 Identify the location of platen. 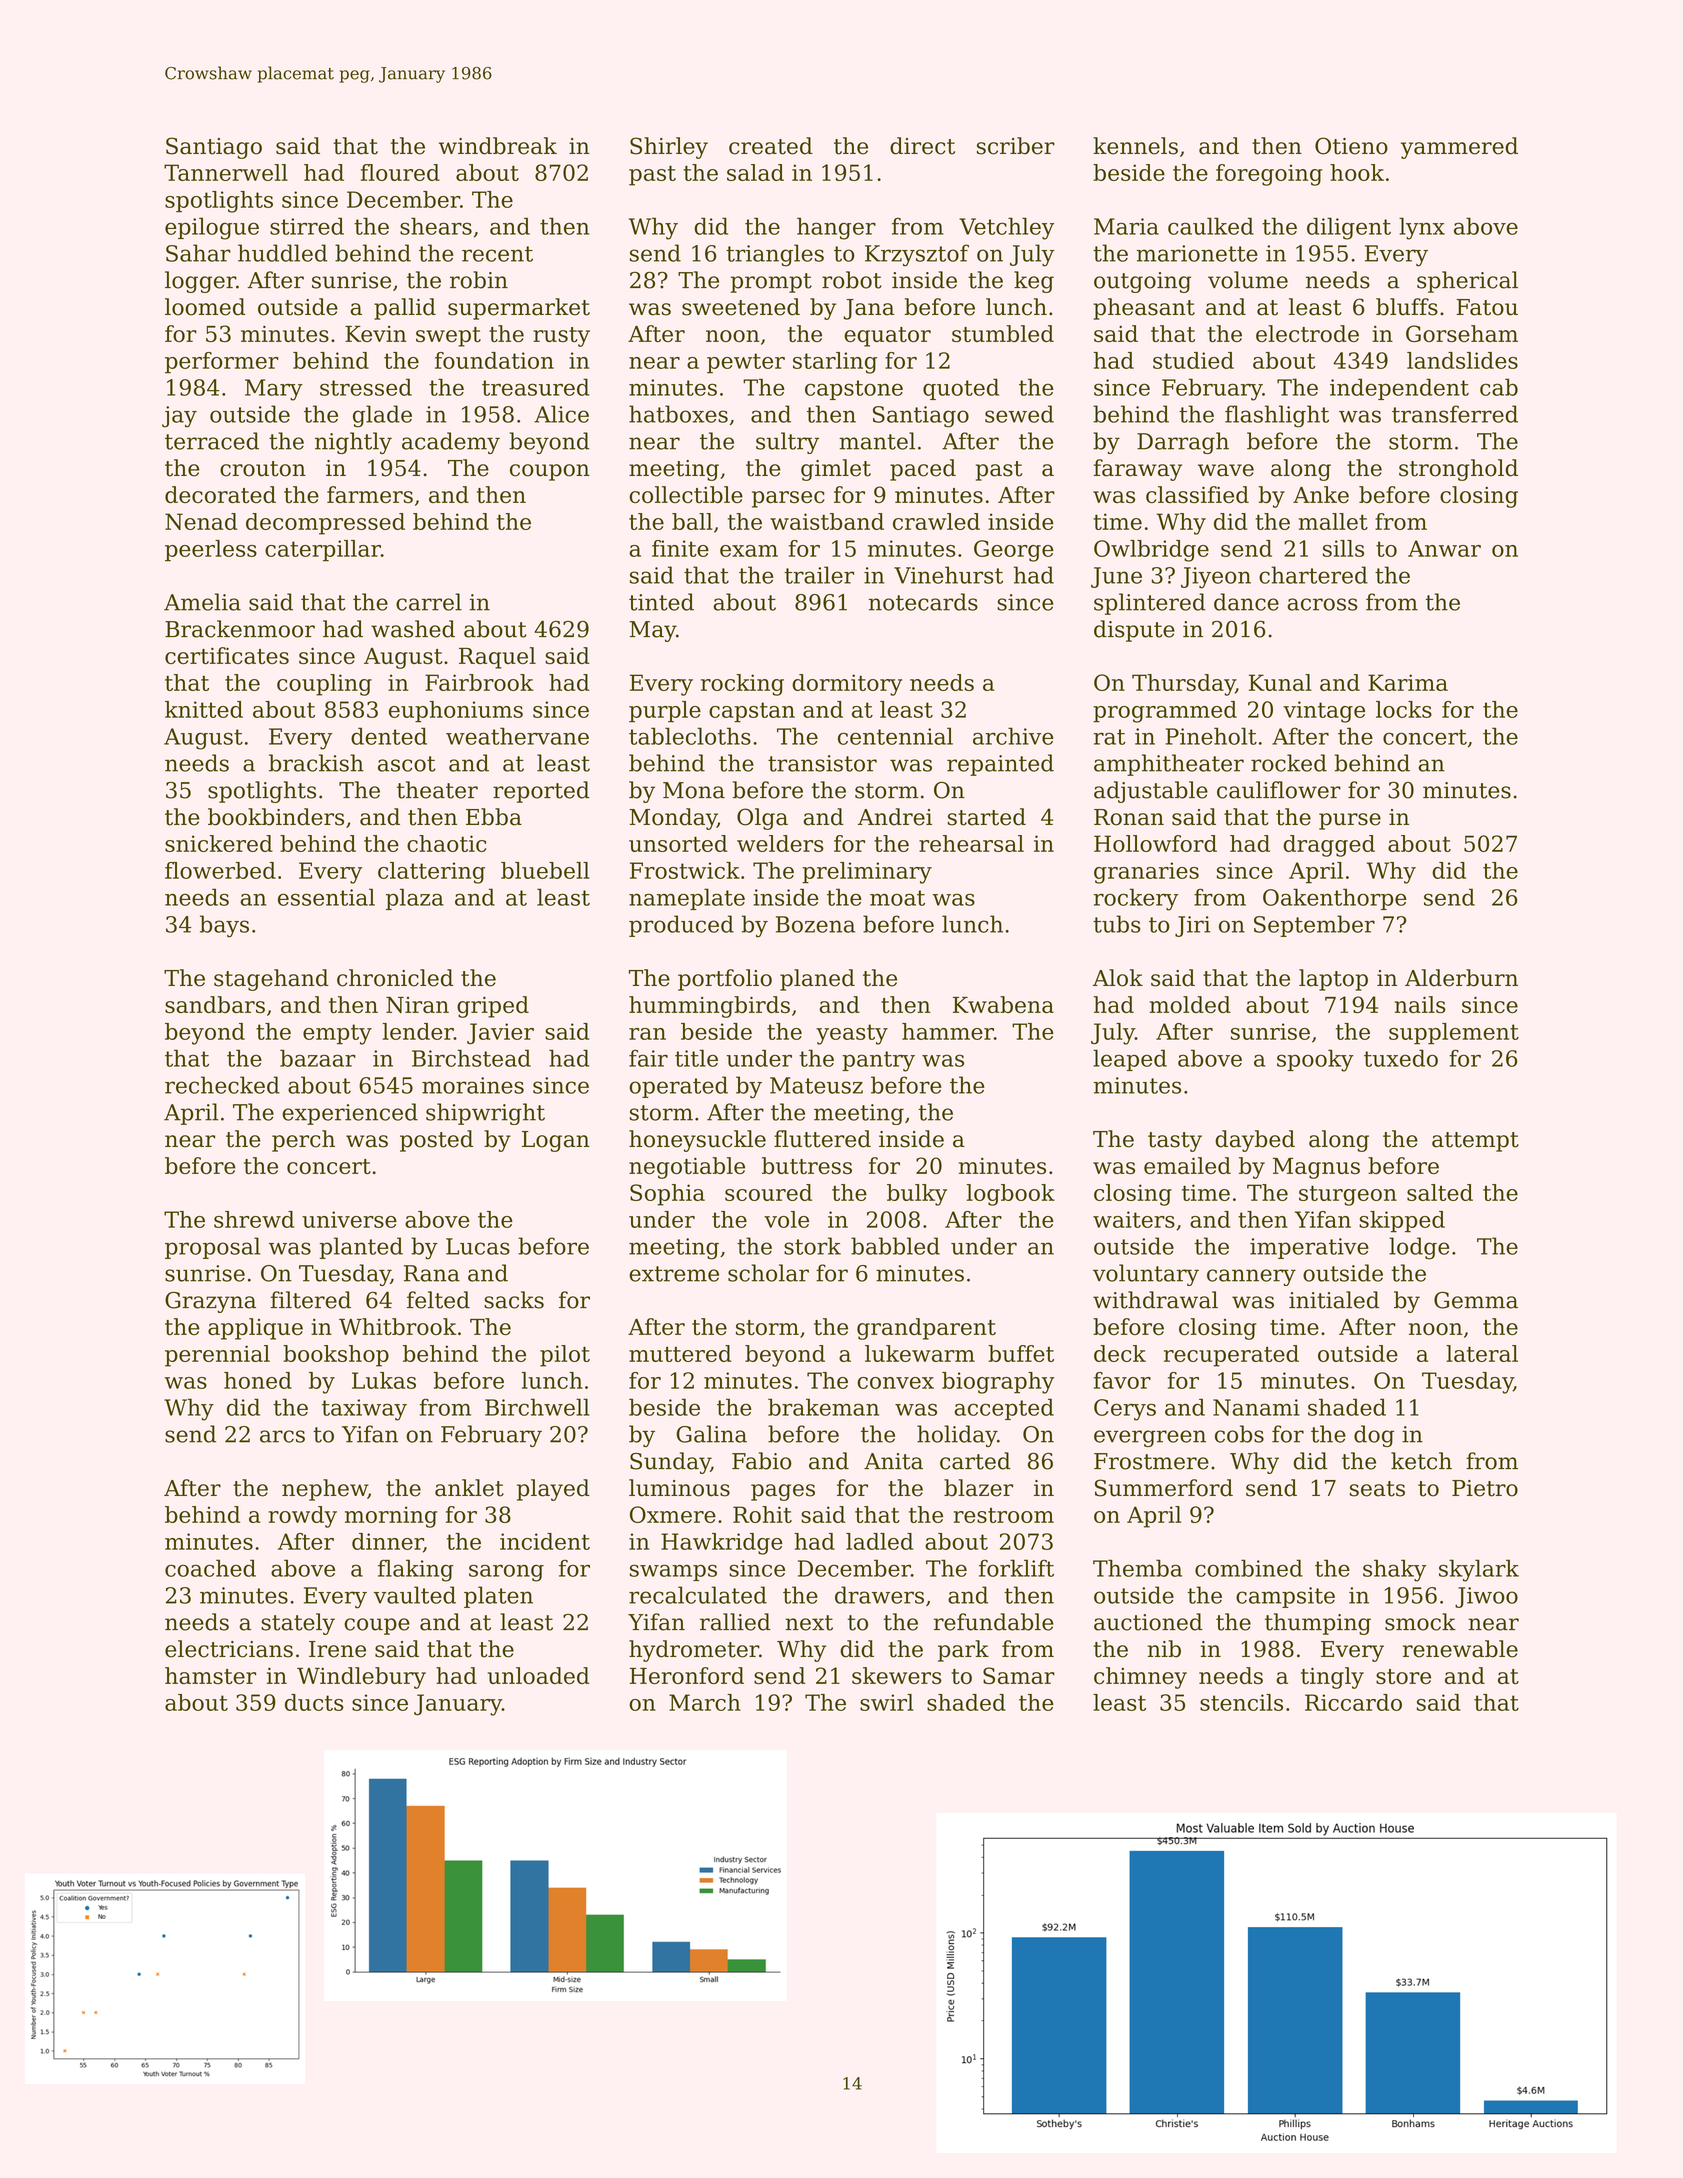
(498, 1597).
